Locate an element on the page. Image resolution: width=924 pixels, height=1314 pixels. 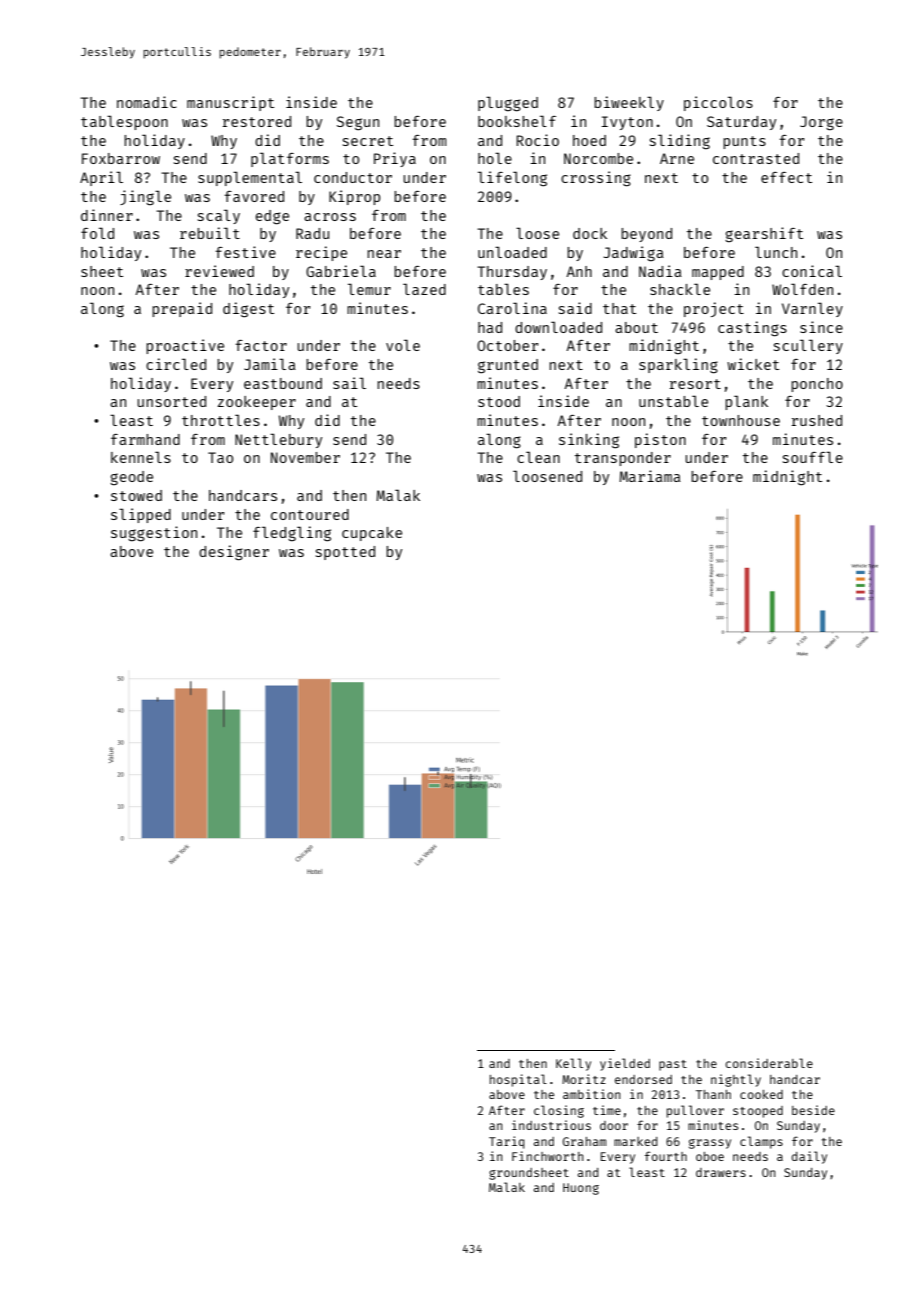
conical is located at coordinates (812, 271).
